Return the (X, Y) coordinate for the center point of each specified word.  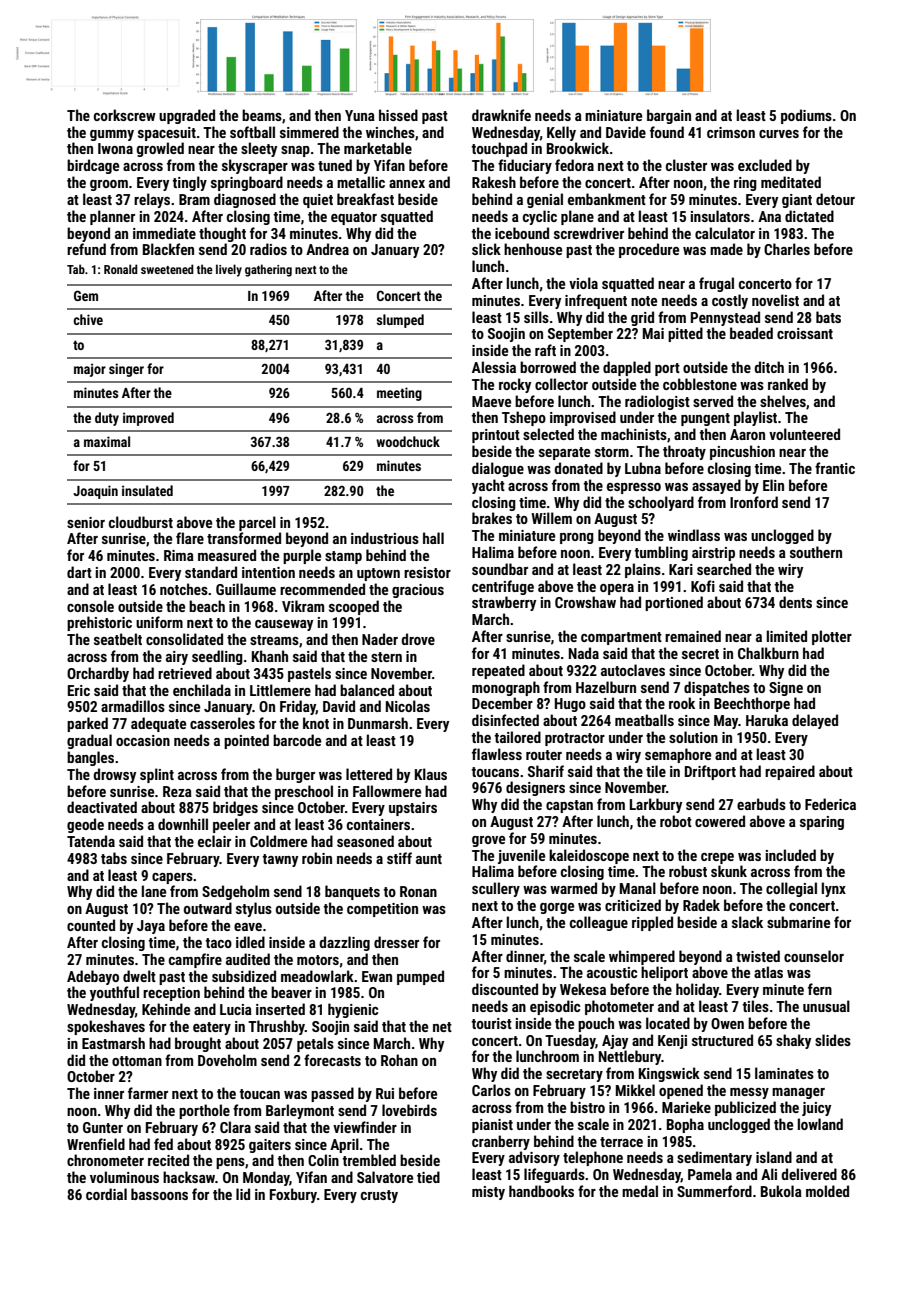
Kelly (561, 133)
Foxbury (293, 1195)
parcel (257, 523)
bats (828, 317)
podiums (806, 116)
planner (112, 217)
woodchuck (408, 441)
